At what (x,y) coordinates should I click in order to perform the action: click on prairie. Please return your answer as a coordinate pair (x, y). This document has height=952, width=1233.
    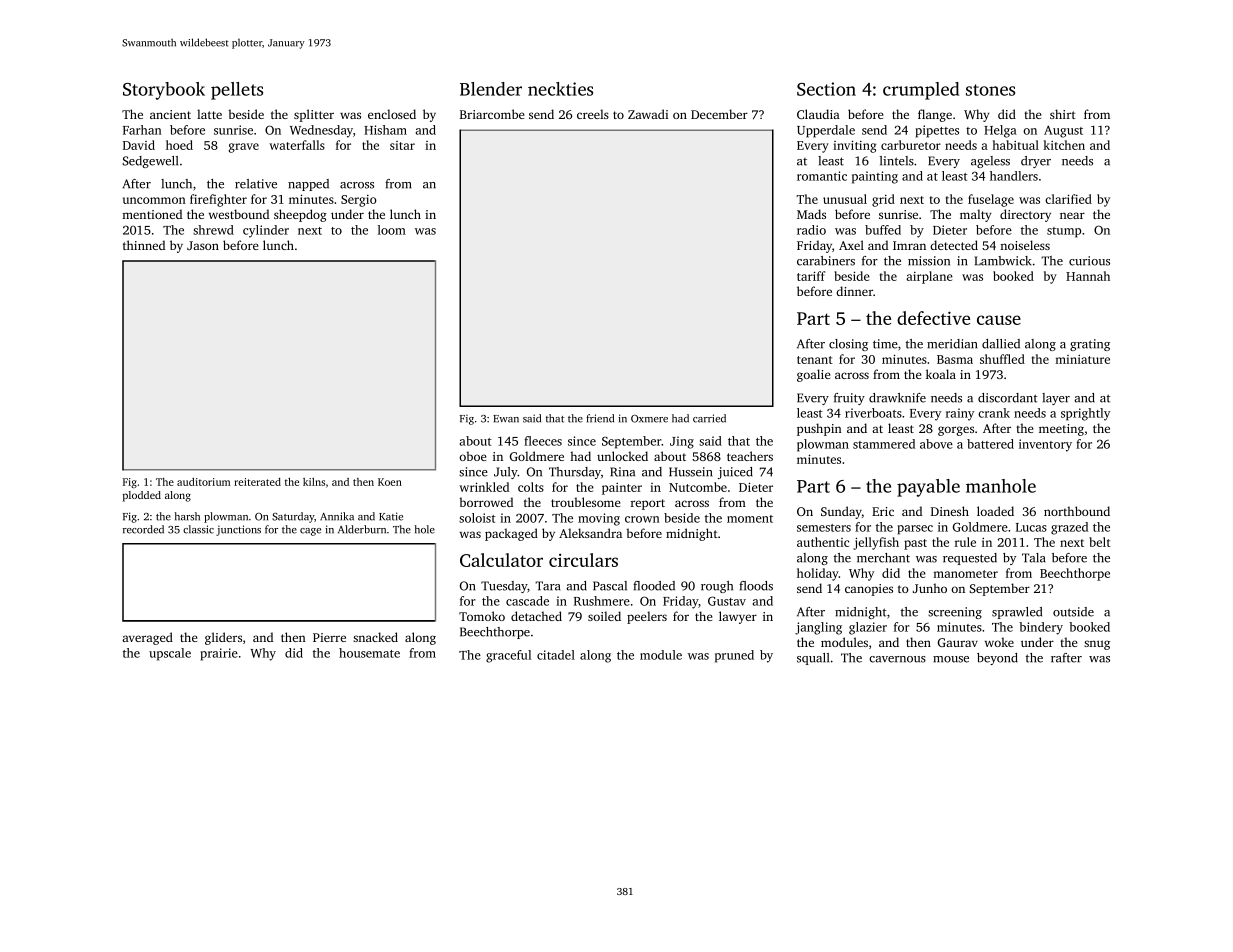
    Looking at the image, I should click on (219, 654).
